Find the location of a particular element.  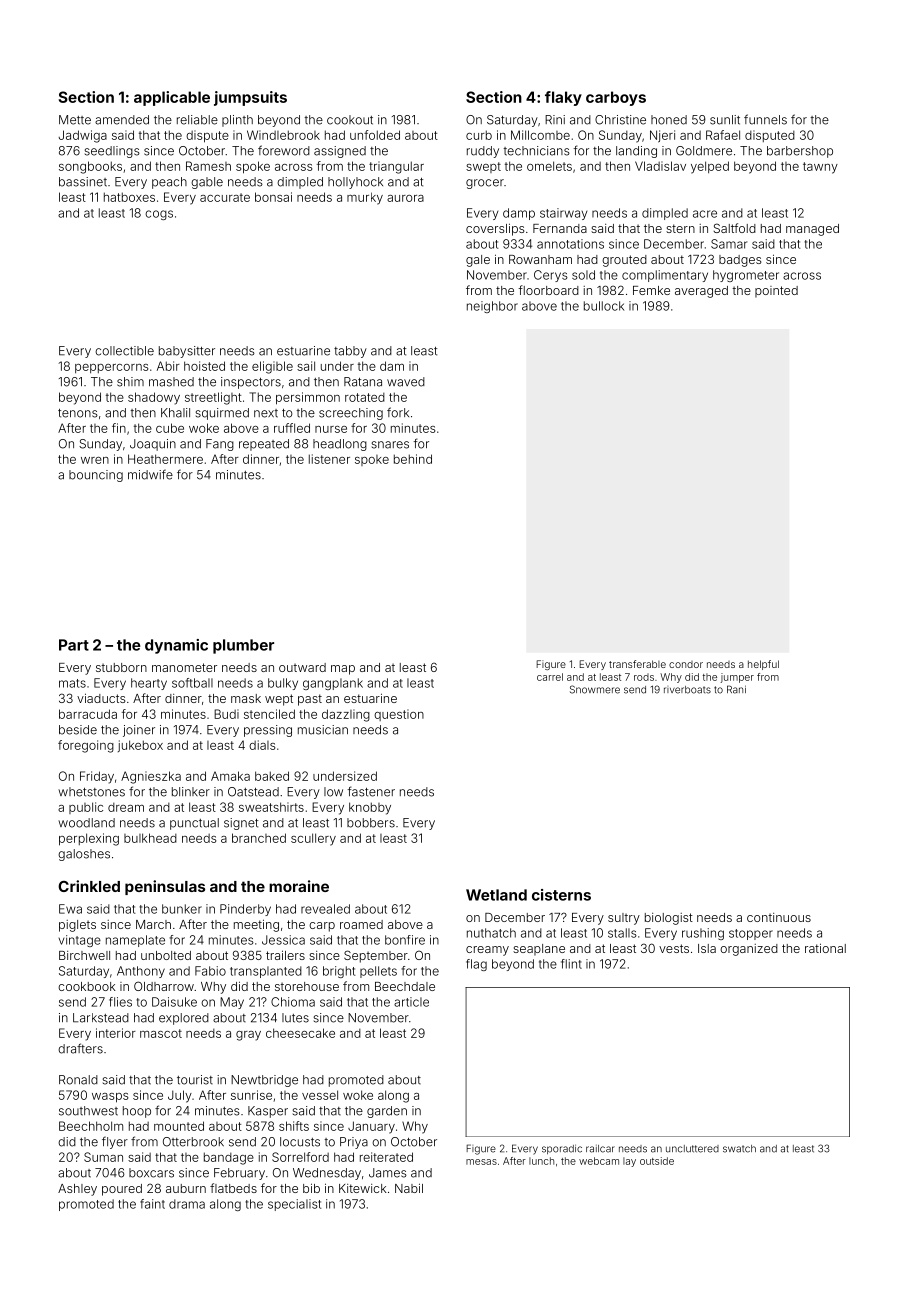

helpful is located at coordinates (763, 665).
